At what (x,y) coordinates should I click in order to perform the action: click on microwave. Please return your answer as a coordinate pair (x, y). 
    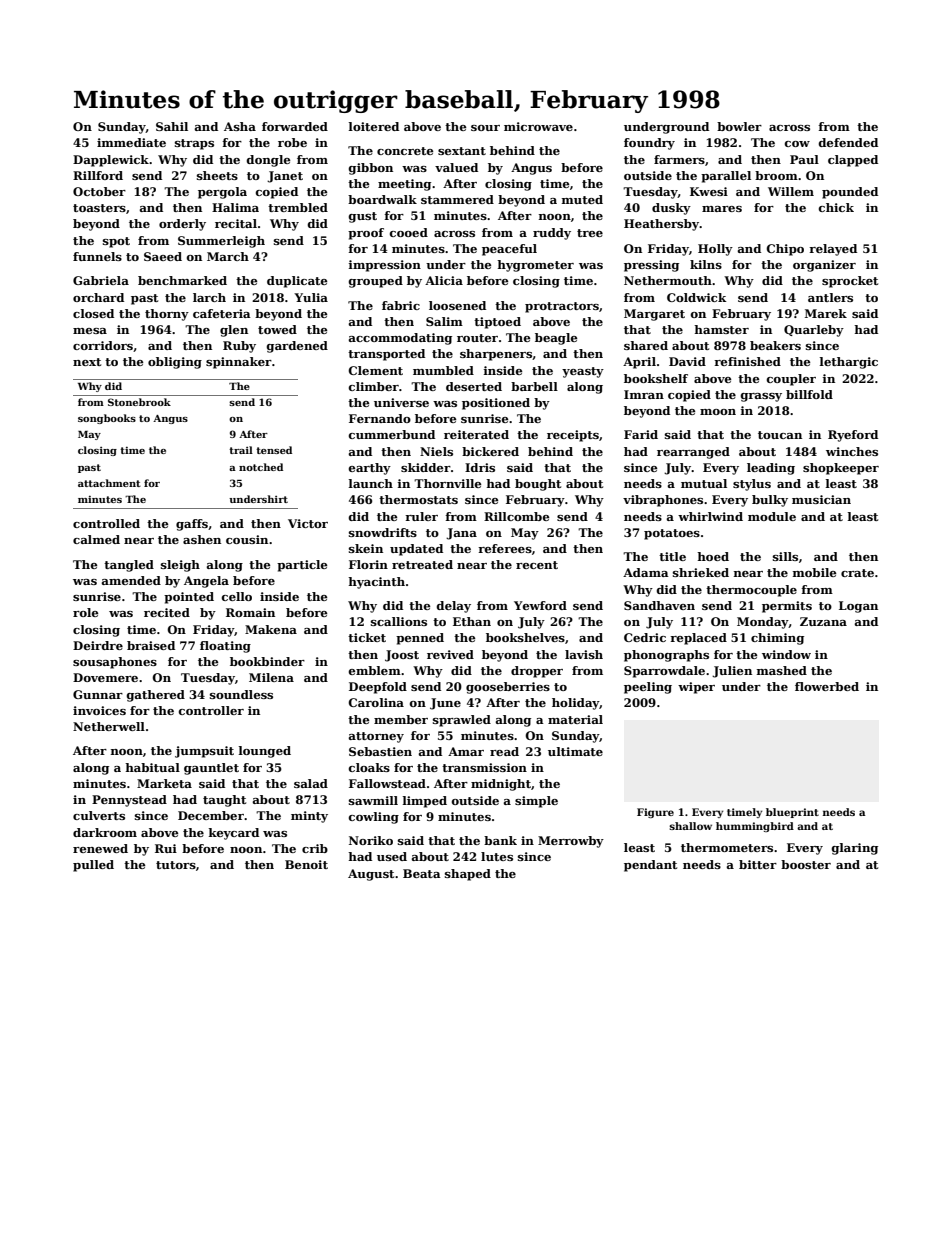
    Looking at the image, I should click on (538, 126).
